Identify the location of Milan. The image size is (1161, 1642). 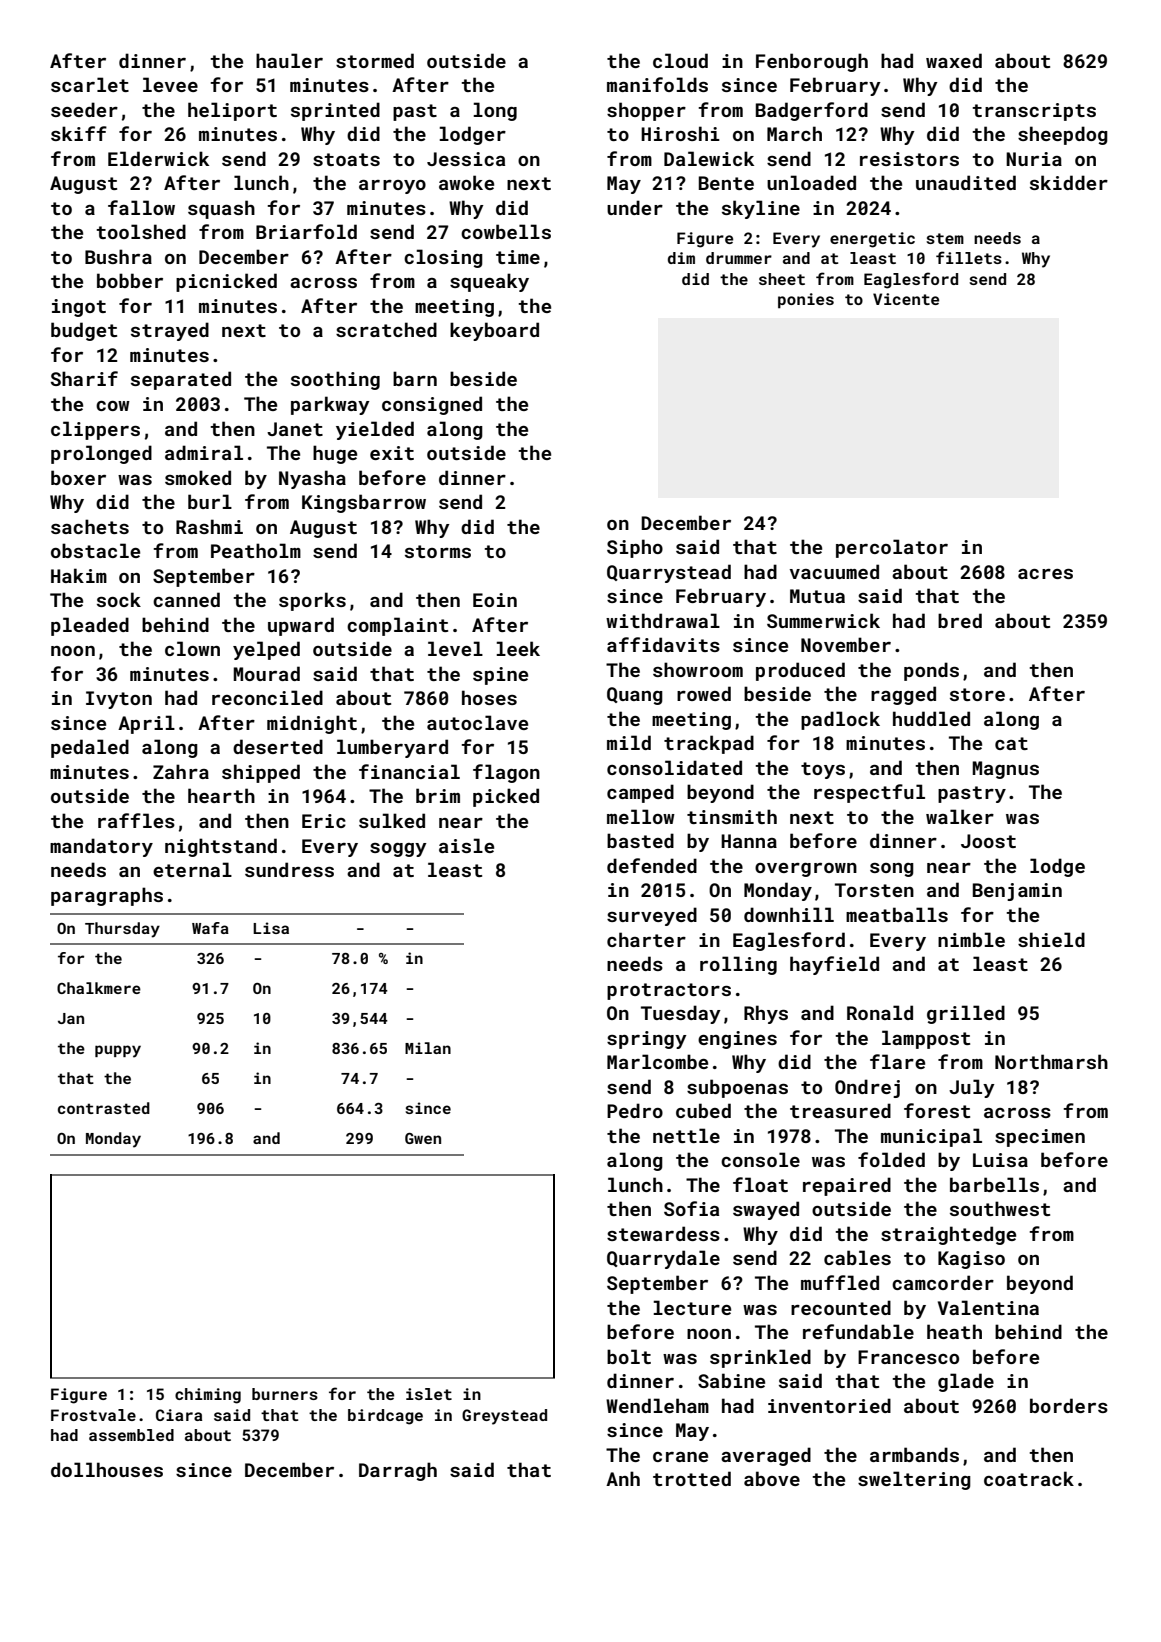
(428, 1048).
